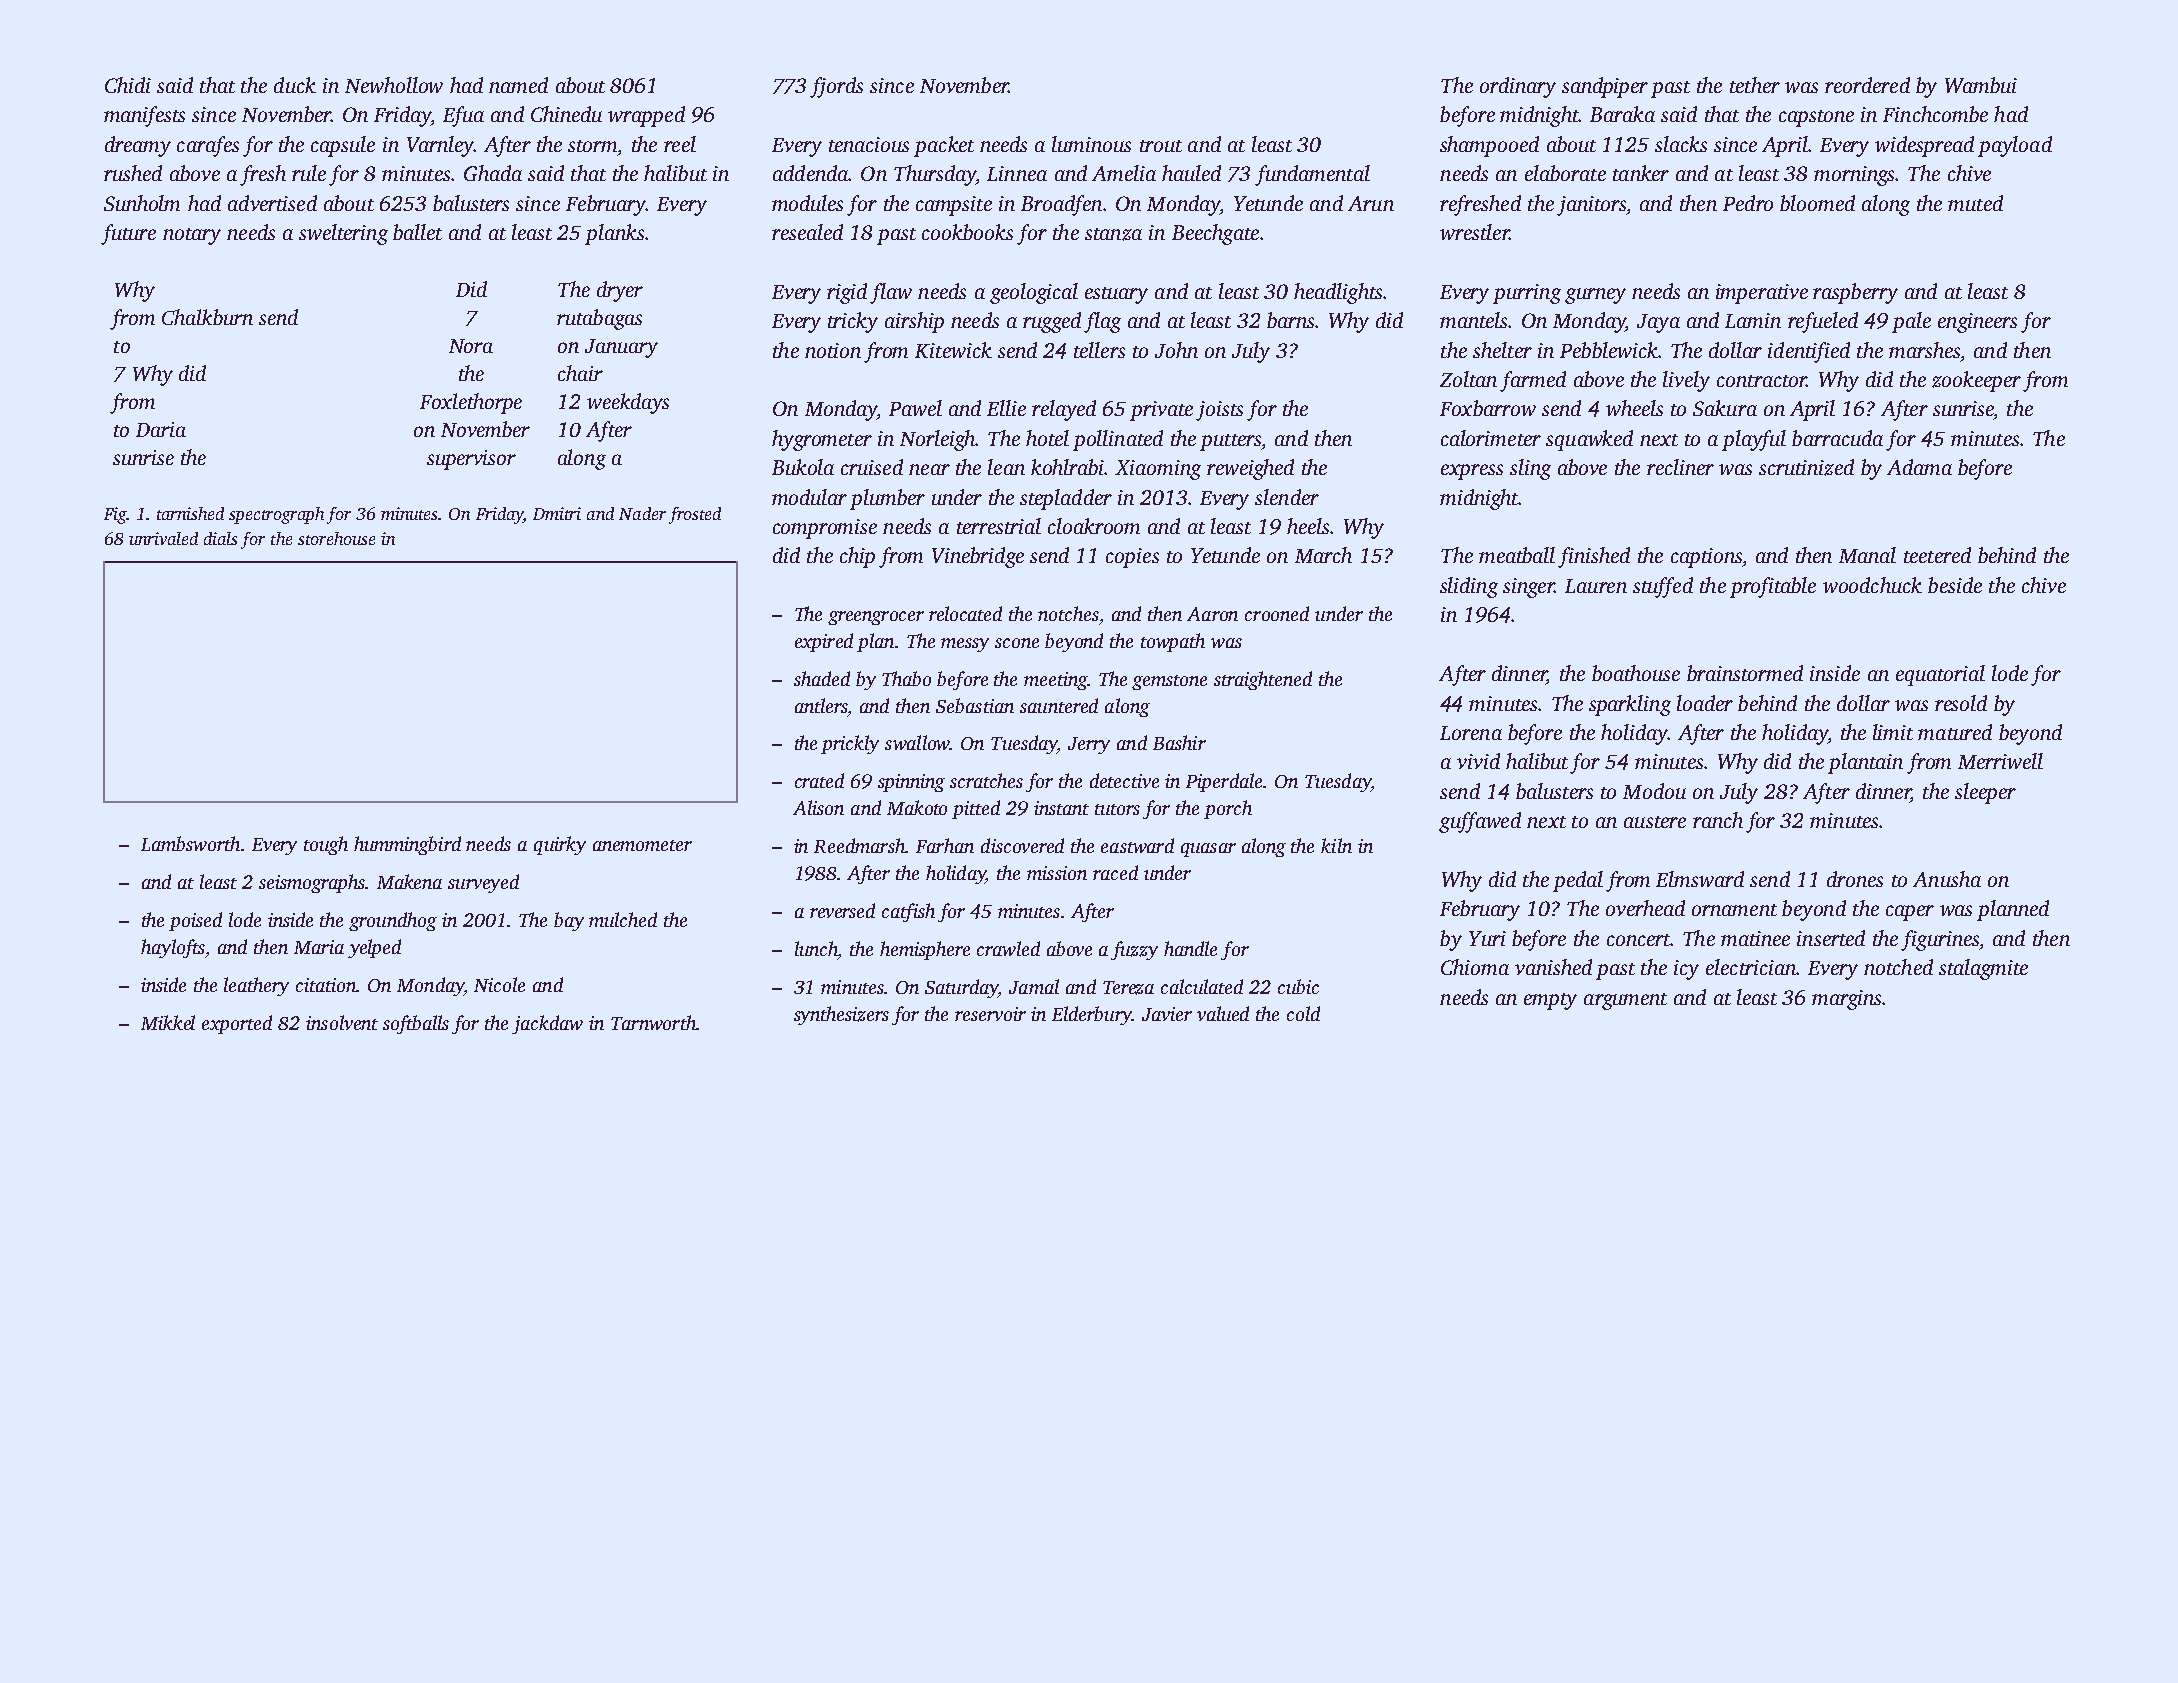 The image size is (2178, 1683). I want to click on fundamental, so click(1312, 175).
